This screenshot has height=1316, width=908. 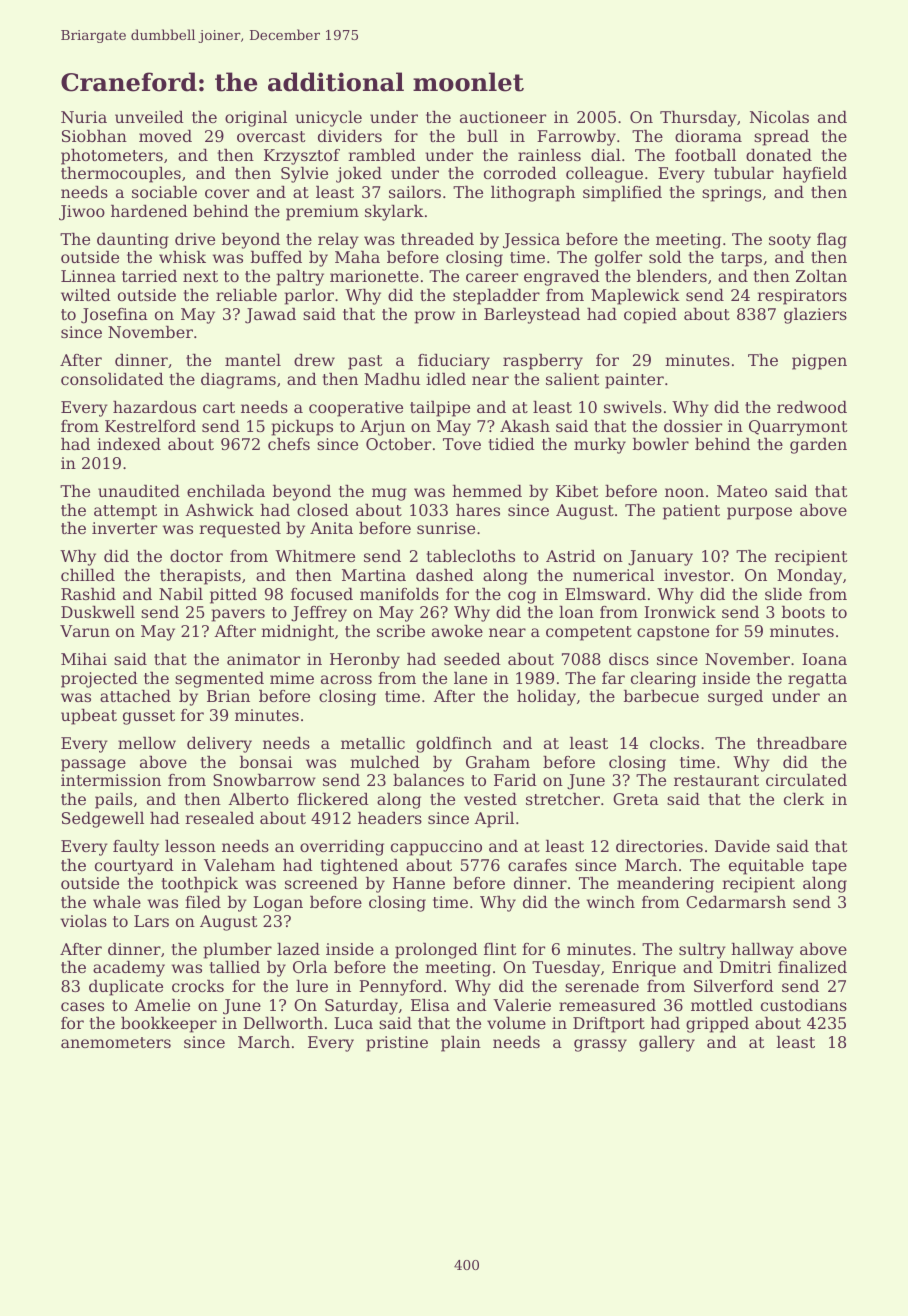 I want to click on Thursday, so click(x=698, y=119).
